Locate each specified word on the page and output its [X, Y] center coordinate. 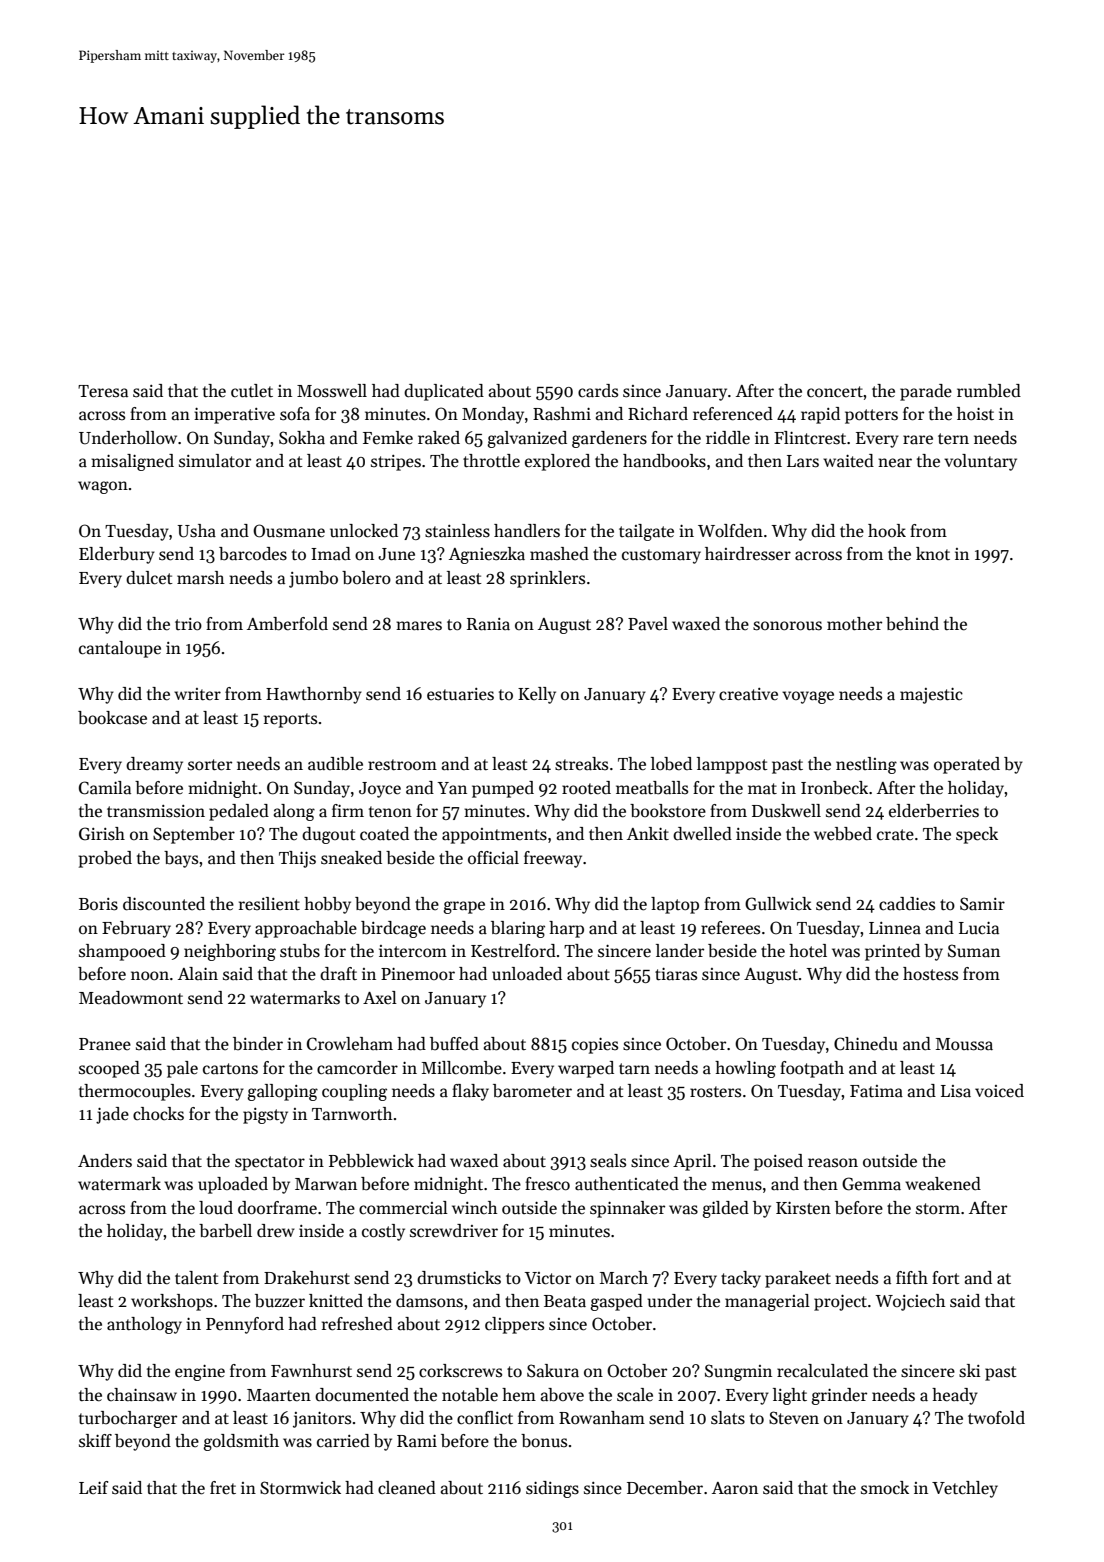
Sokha [302, 438]
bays [181, 859]
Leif [93, 1487]
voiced [999, 1091]
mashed [559, 554]
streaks [581, 764]
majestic [931, 696]
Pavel [648, 624]
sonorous [787, 626]
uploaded [233, 1185]
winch [474, 1207]
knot [933, 554]
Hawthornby [314, 695]
